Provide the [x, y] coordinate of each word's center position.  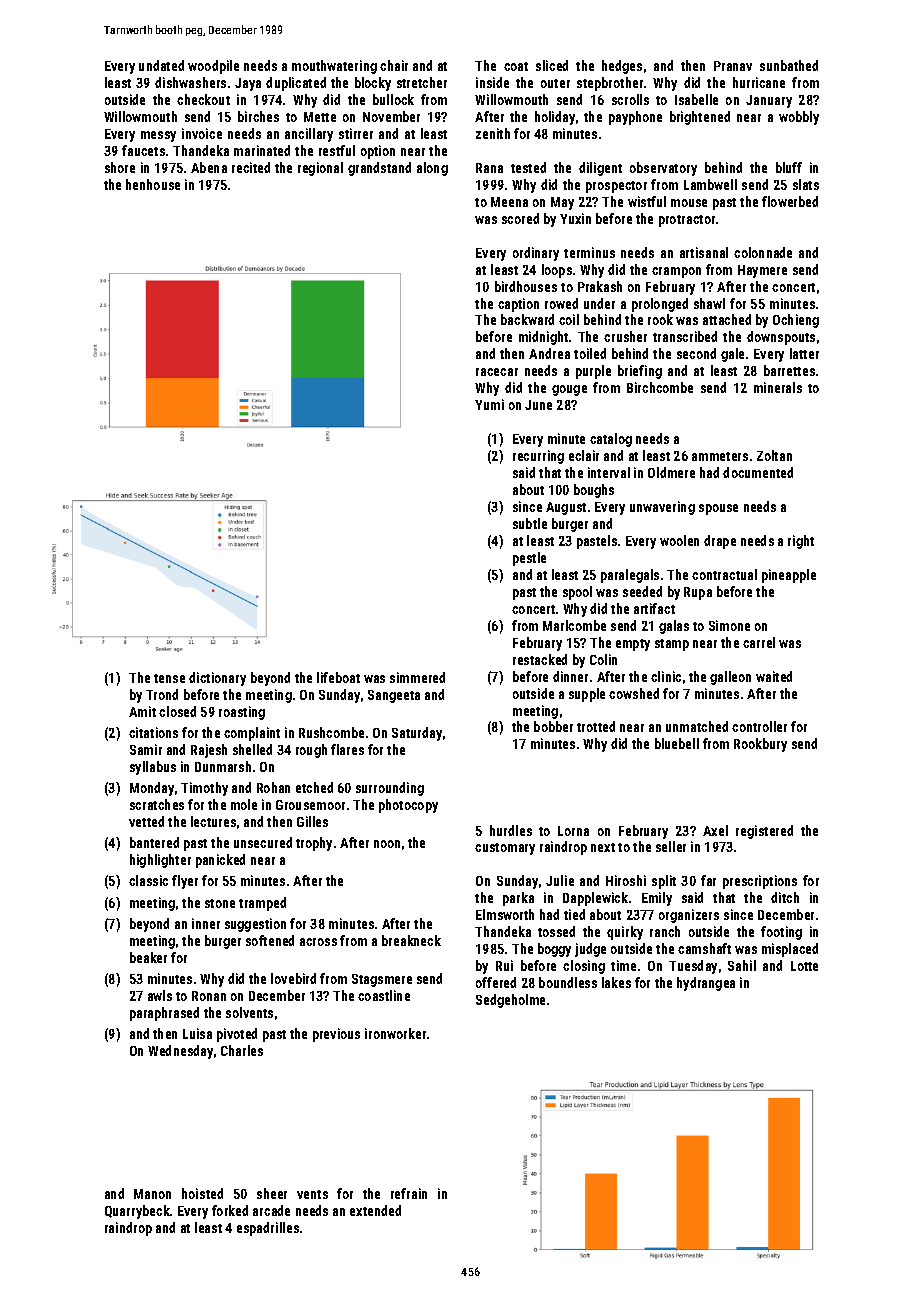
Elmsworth [505, 914]
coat [516, 66]
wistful [647, 201]
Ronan [209, 996]
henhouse [153, 184]
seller [671, 846]
